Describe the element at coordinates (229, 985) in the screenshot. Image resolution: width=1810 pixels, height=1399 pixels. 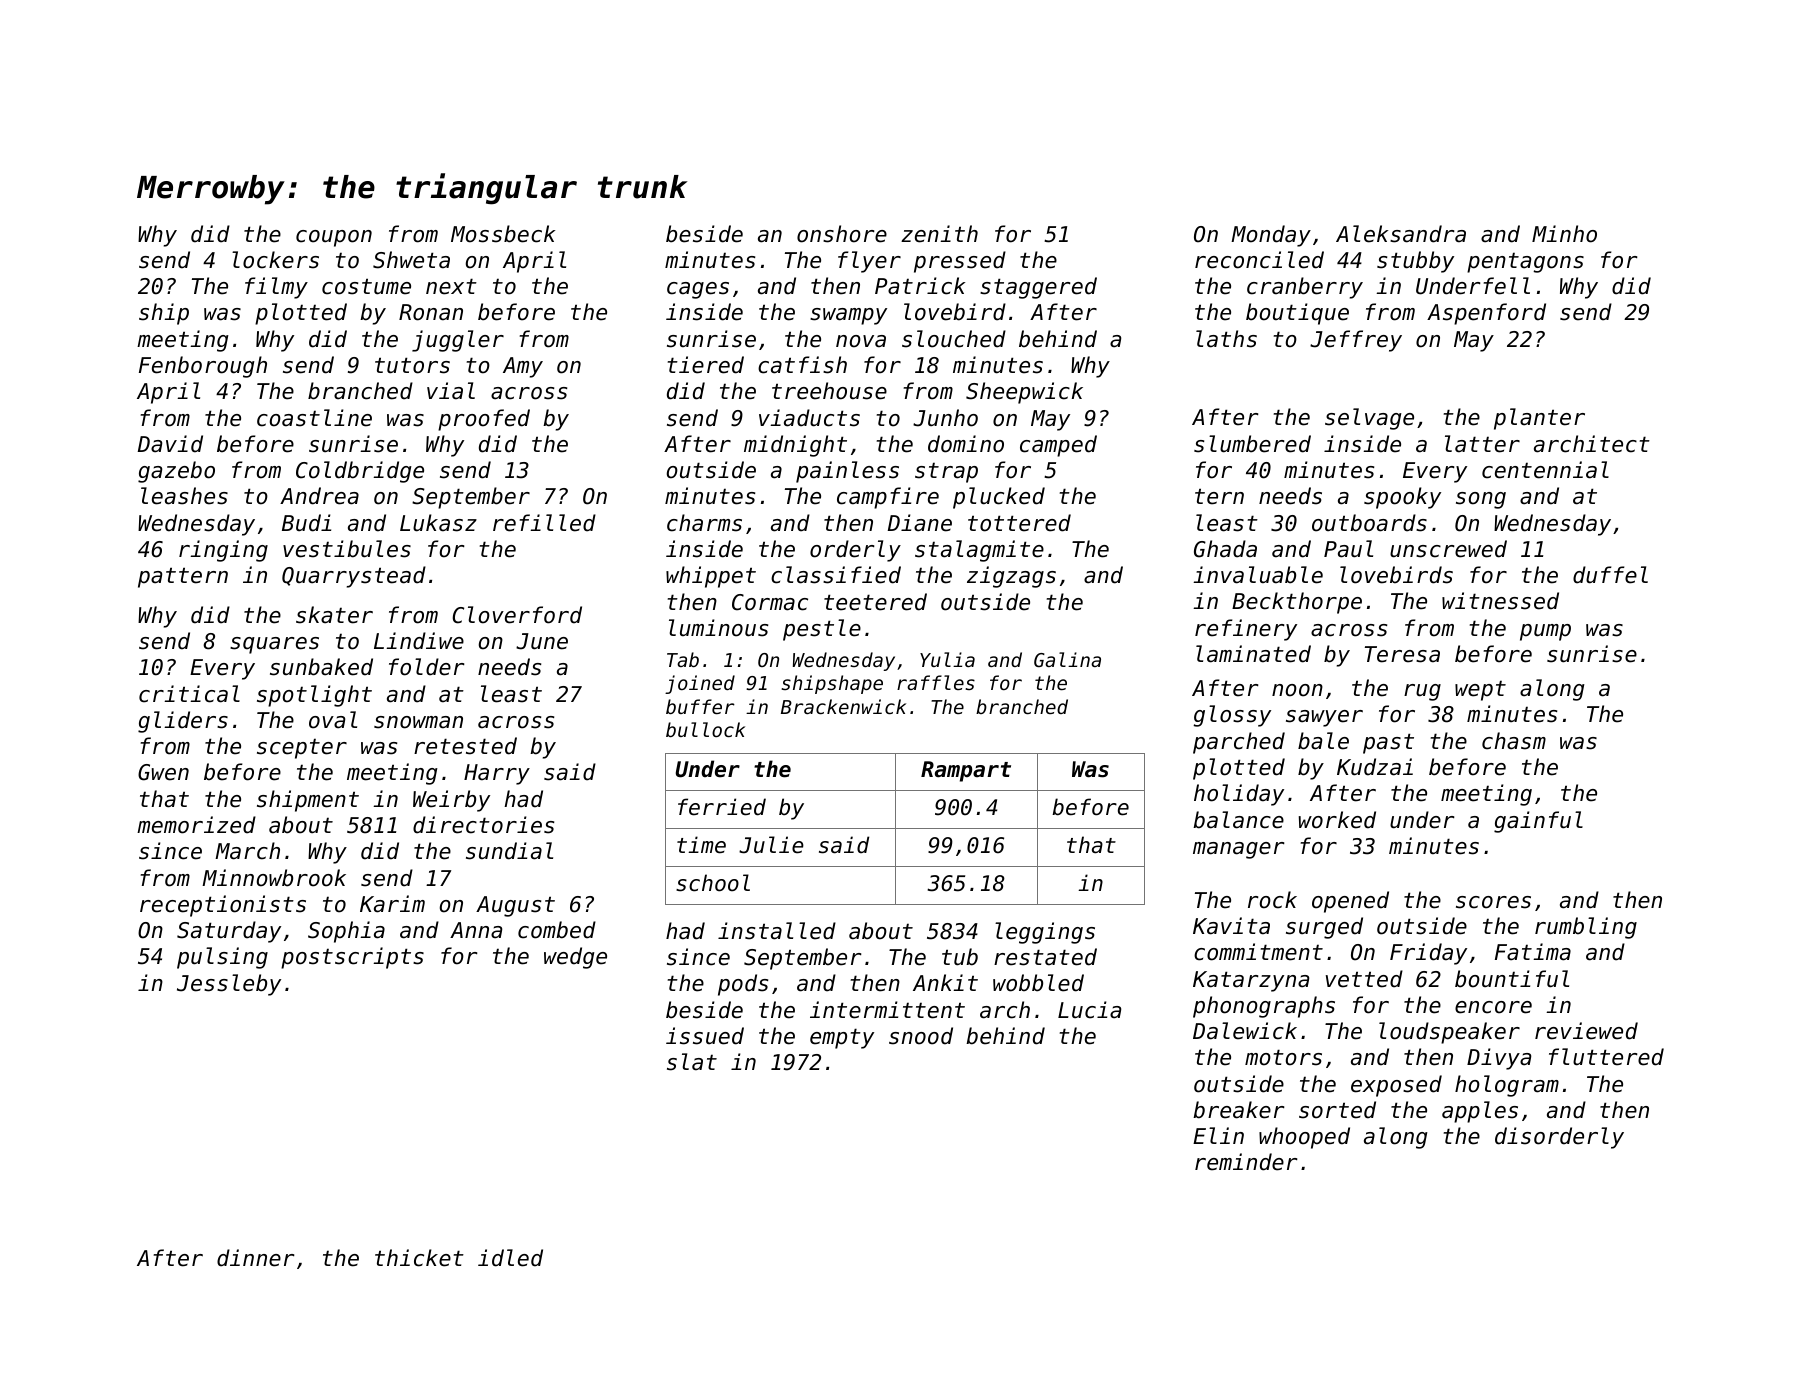
I see `Jessleby` at that location.
